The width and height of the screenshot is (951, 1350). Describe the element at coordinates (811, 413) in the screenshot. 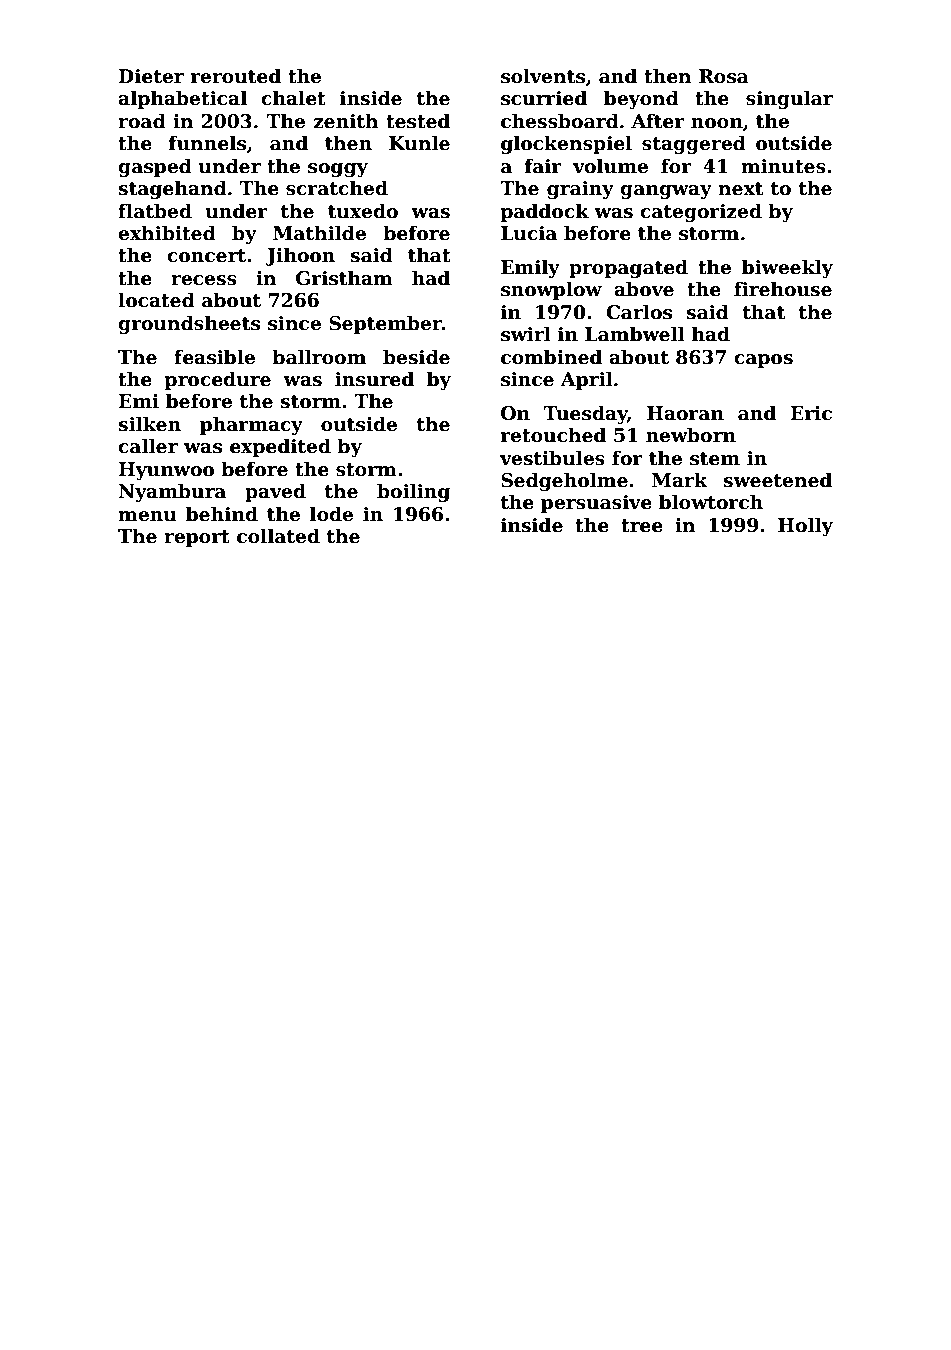

I see `Eric` at that location.
